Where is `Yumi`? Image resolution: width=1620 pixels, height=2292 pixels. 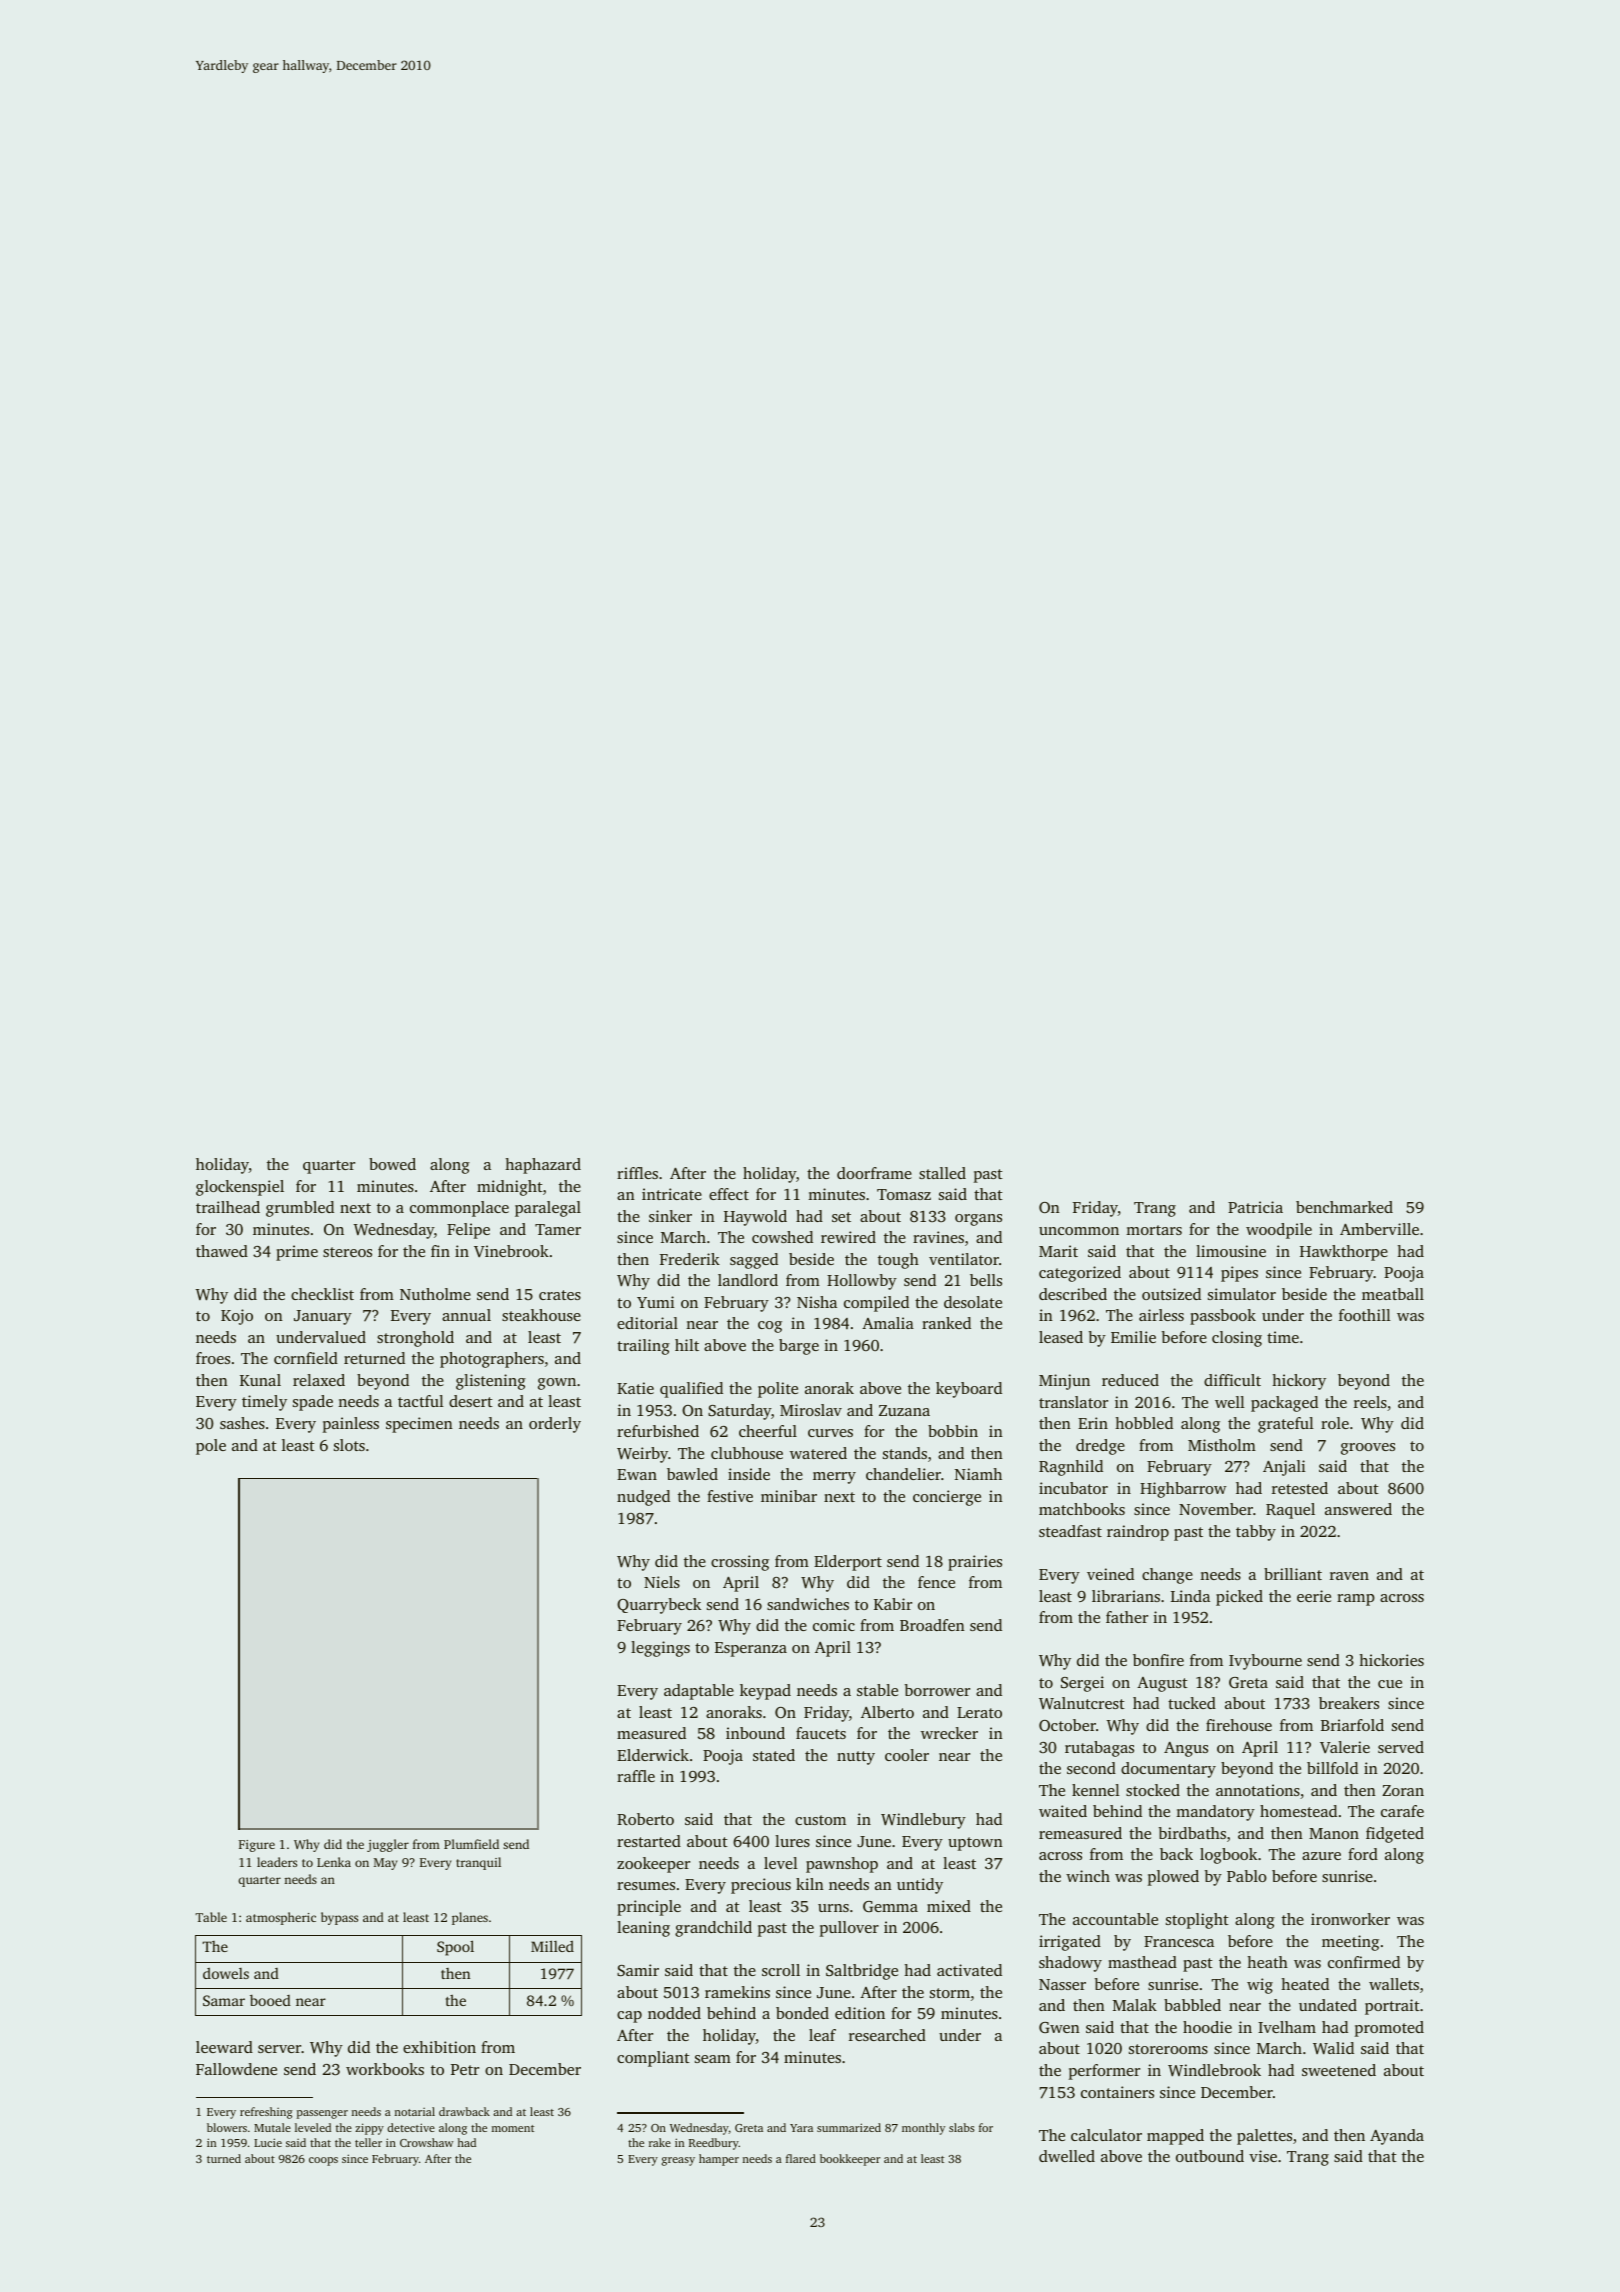
Yumi is located at coordinates (656, 1302).
